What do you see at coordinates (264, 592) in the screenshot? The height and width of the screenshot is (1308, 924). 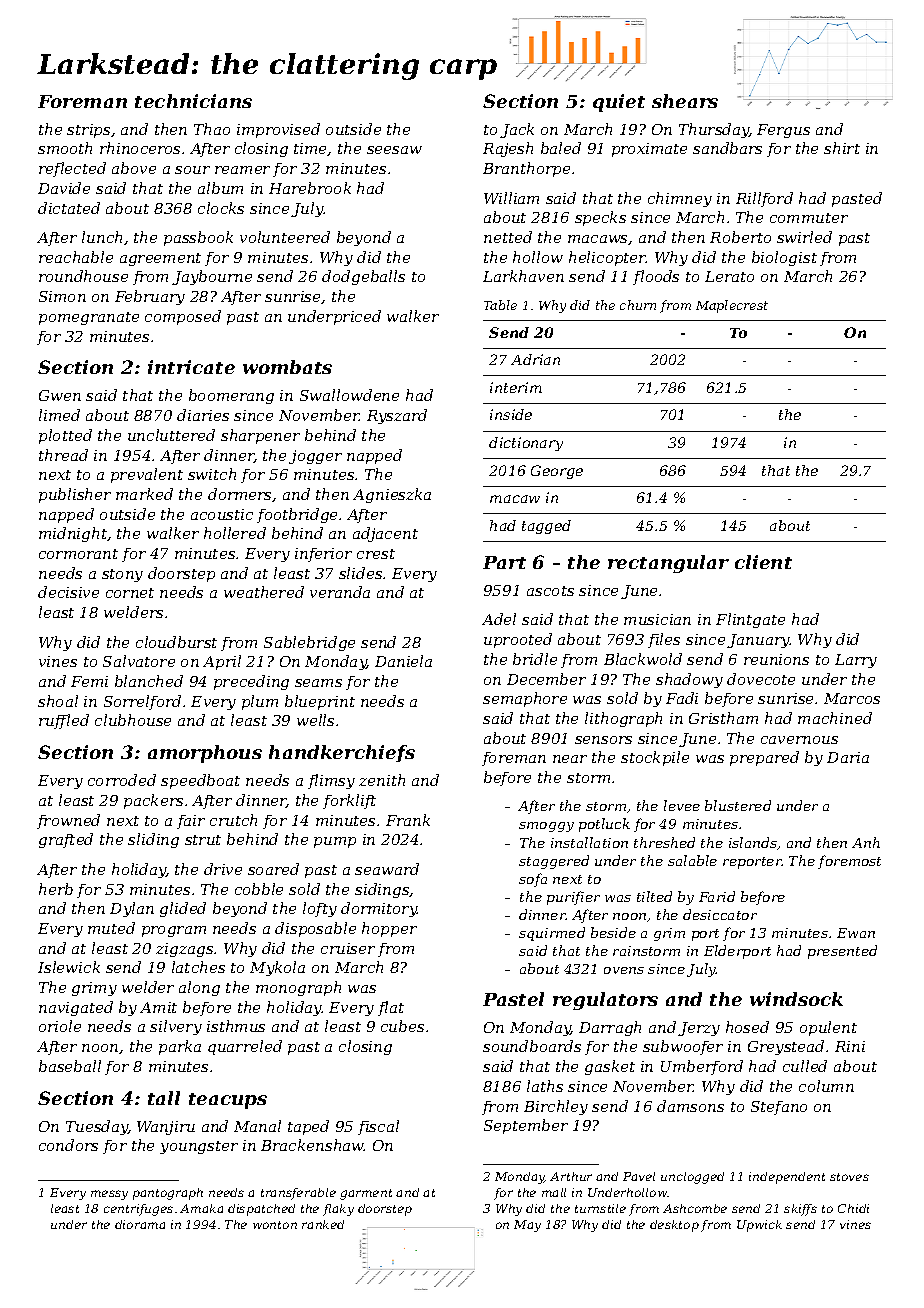 I see `weathered` at bounding box center [264, 592].
